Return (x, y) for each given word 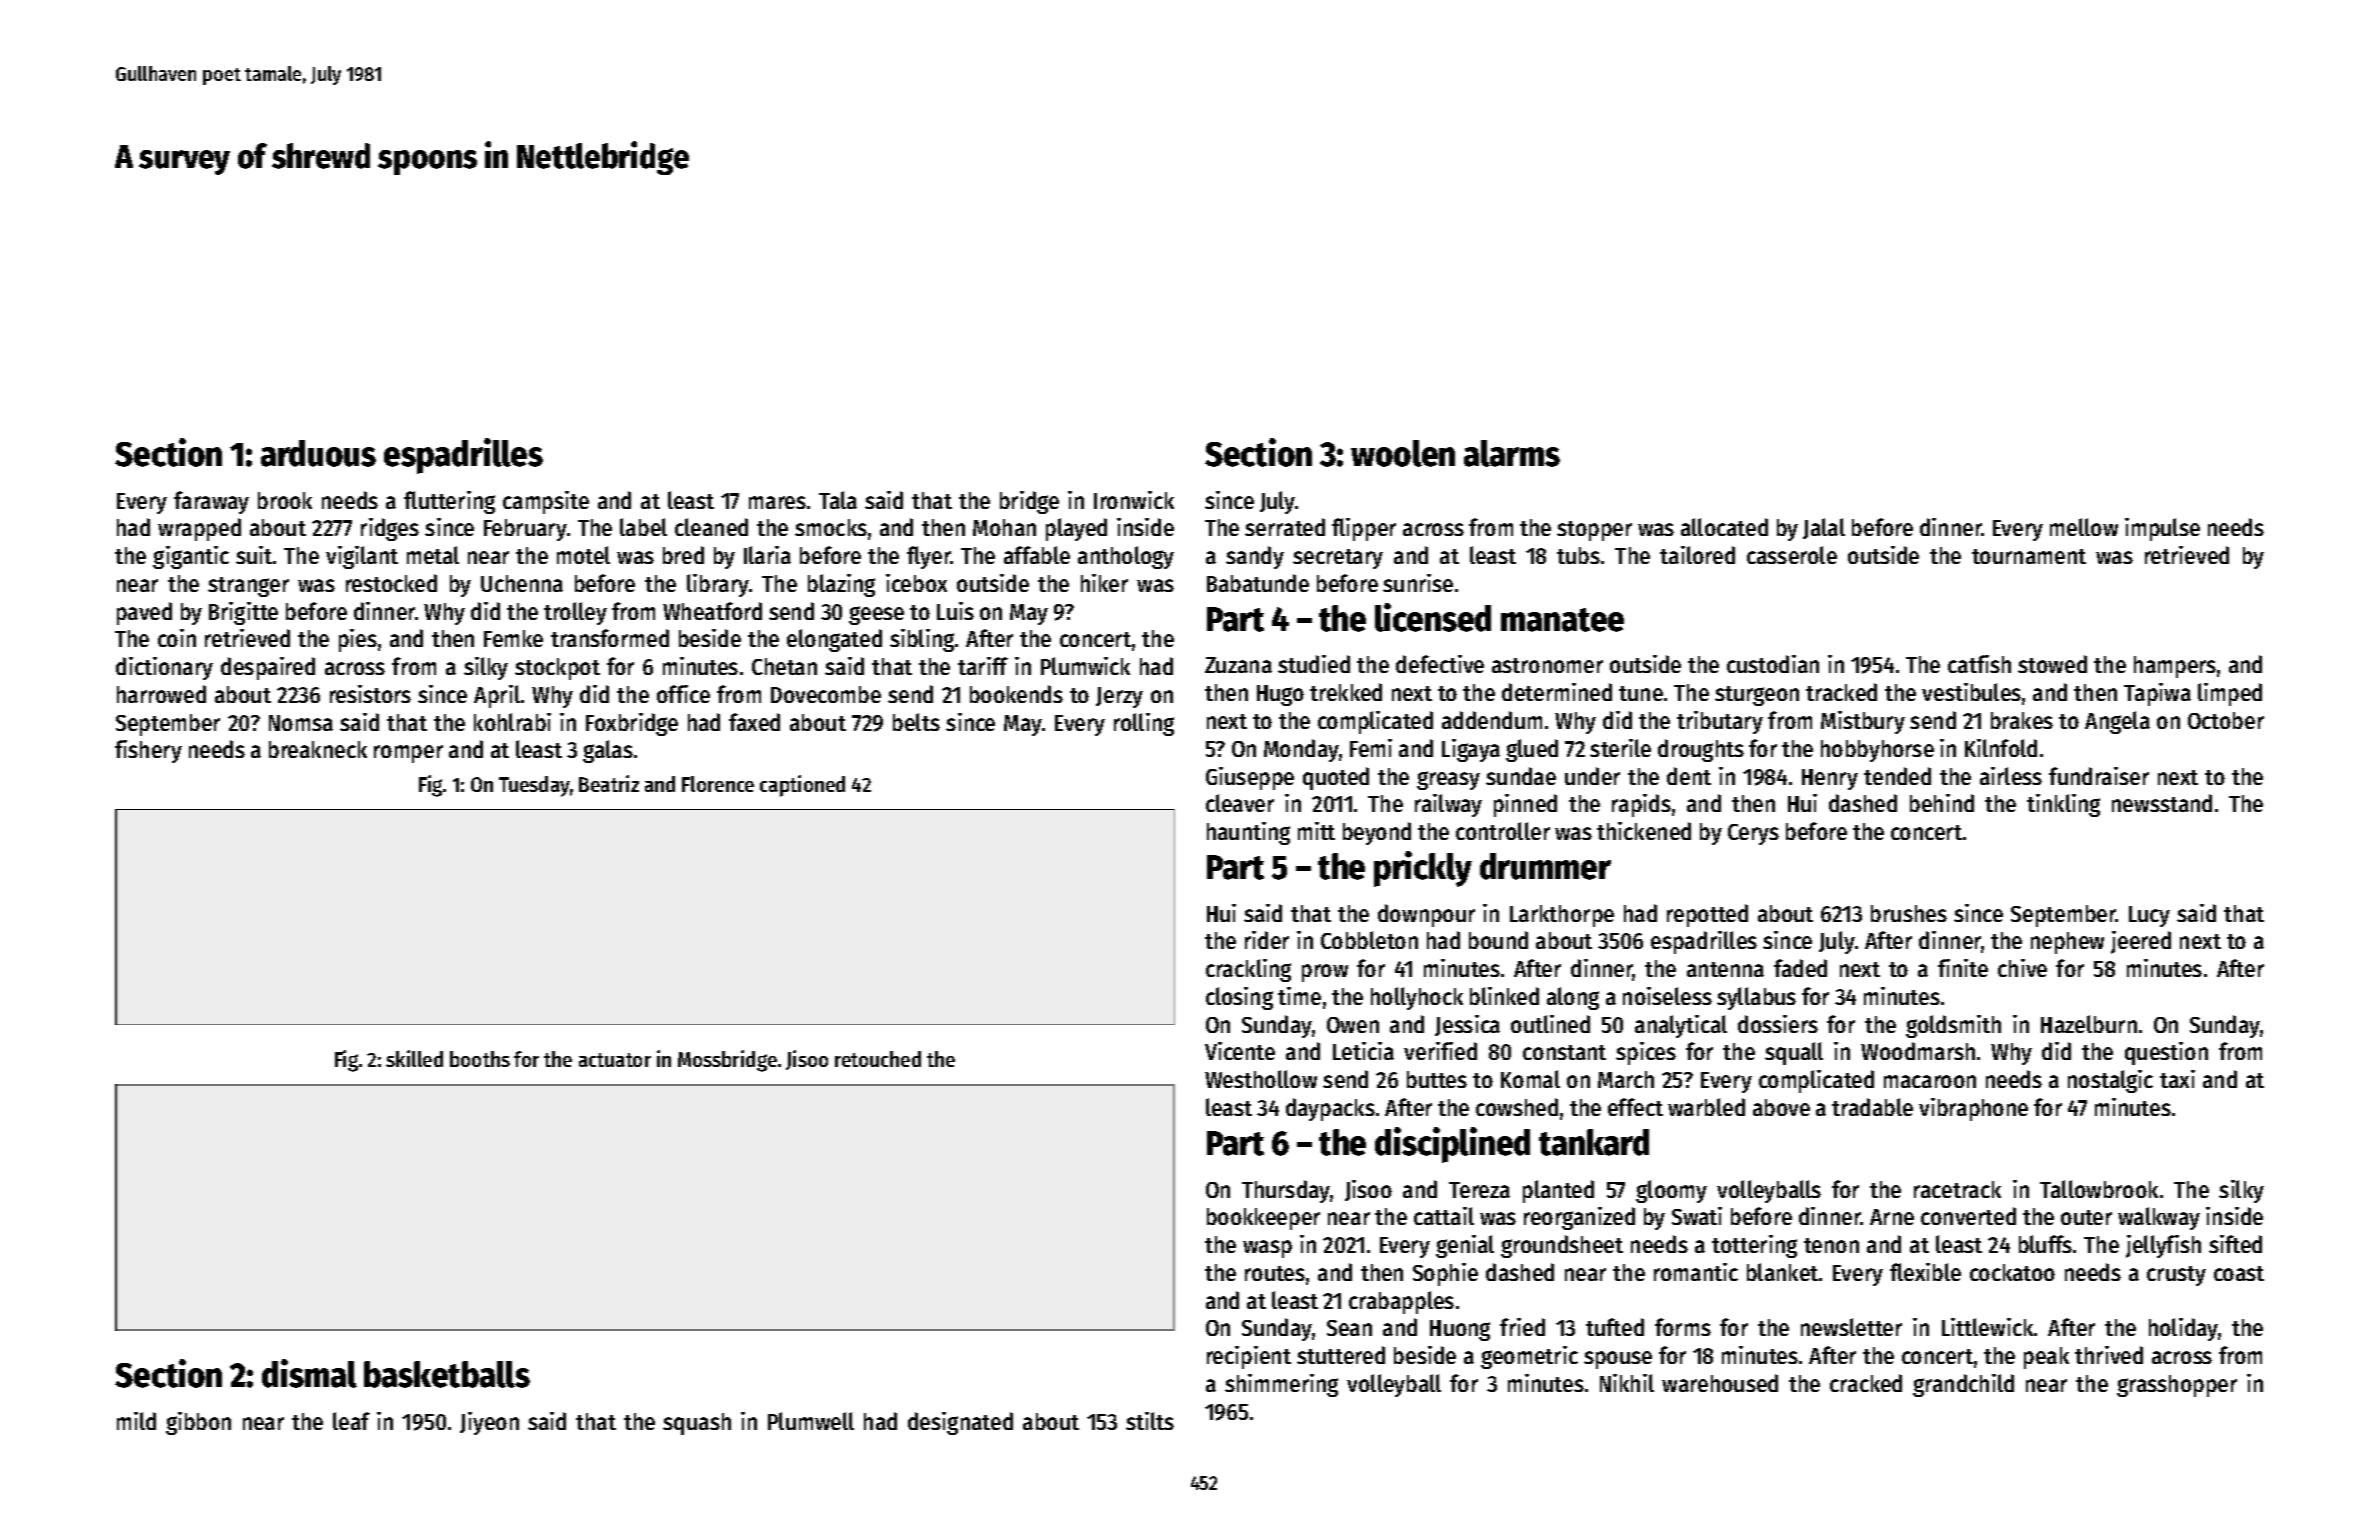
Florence (718, 784)
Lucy (2149, 916)
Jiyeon (489, 1423)
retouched (878, 1059)
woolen (1403, 453)
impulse (2162, 529)
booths (480, 1059)
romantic (1696, 1272)
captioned (802, 786)
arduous (318, 453)
